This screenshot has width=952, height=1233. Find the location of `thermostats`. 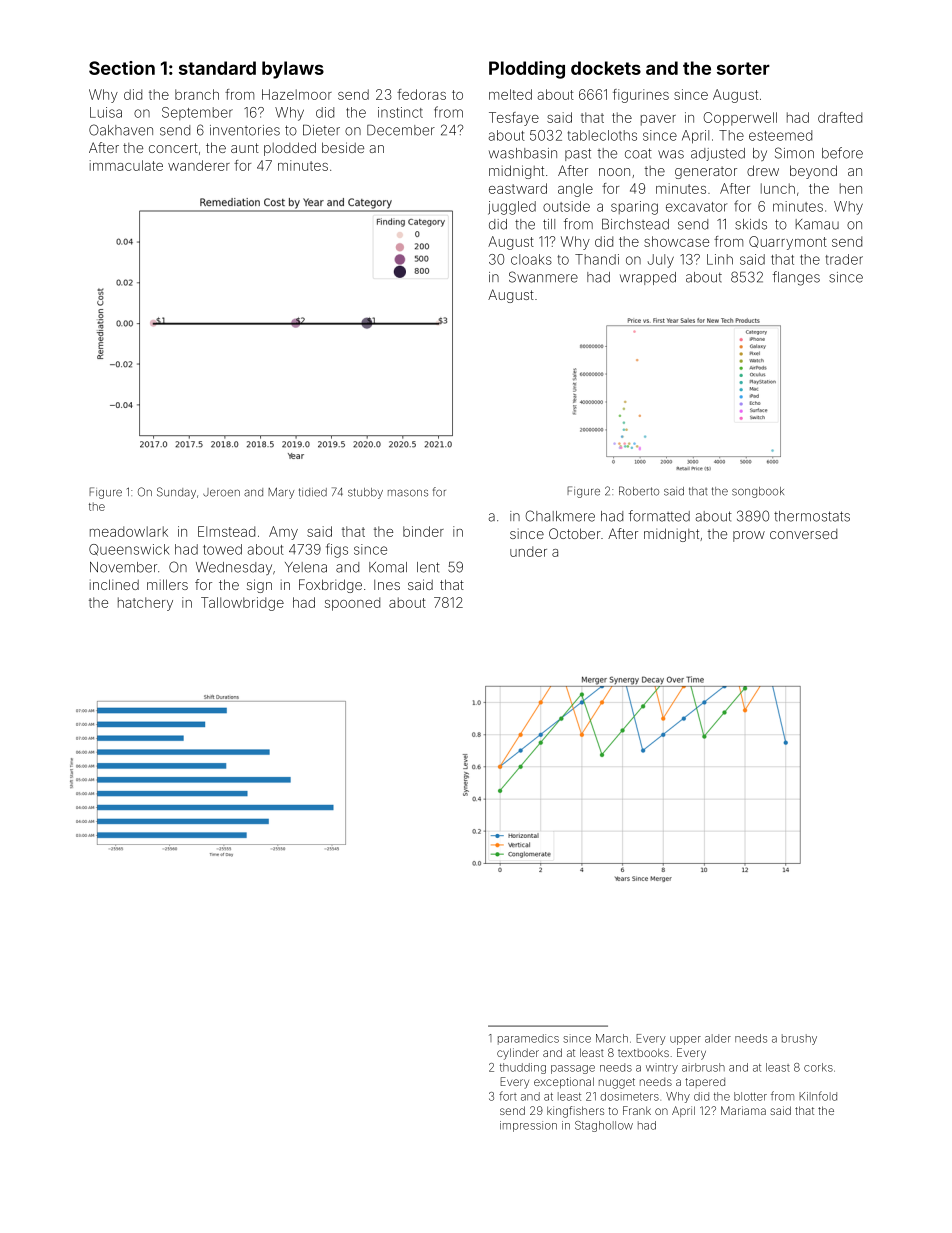

thermostats is located at coordinates (812, 516).
